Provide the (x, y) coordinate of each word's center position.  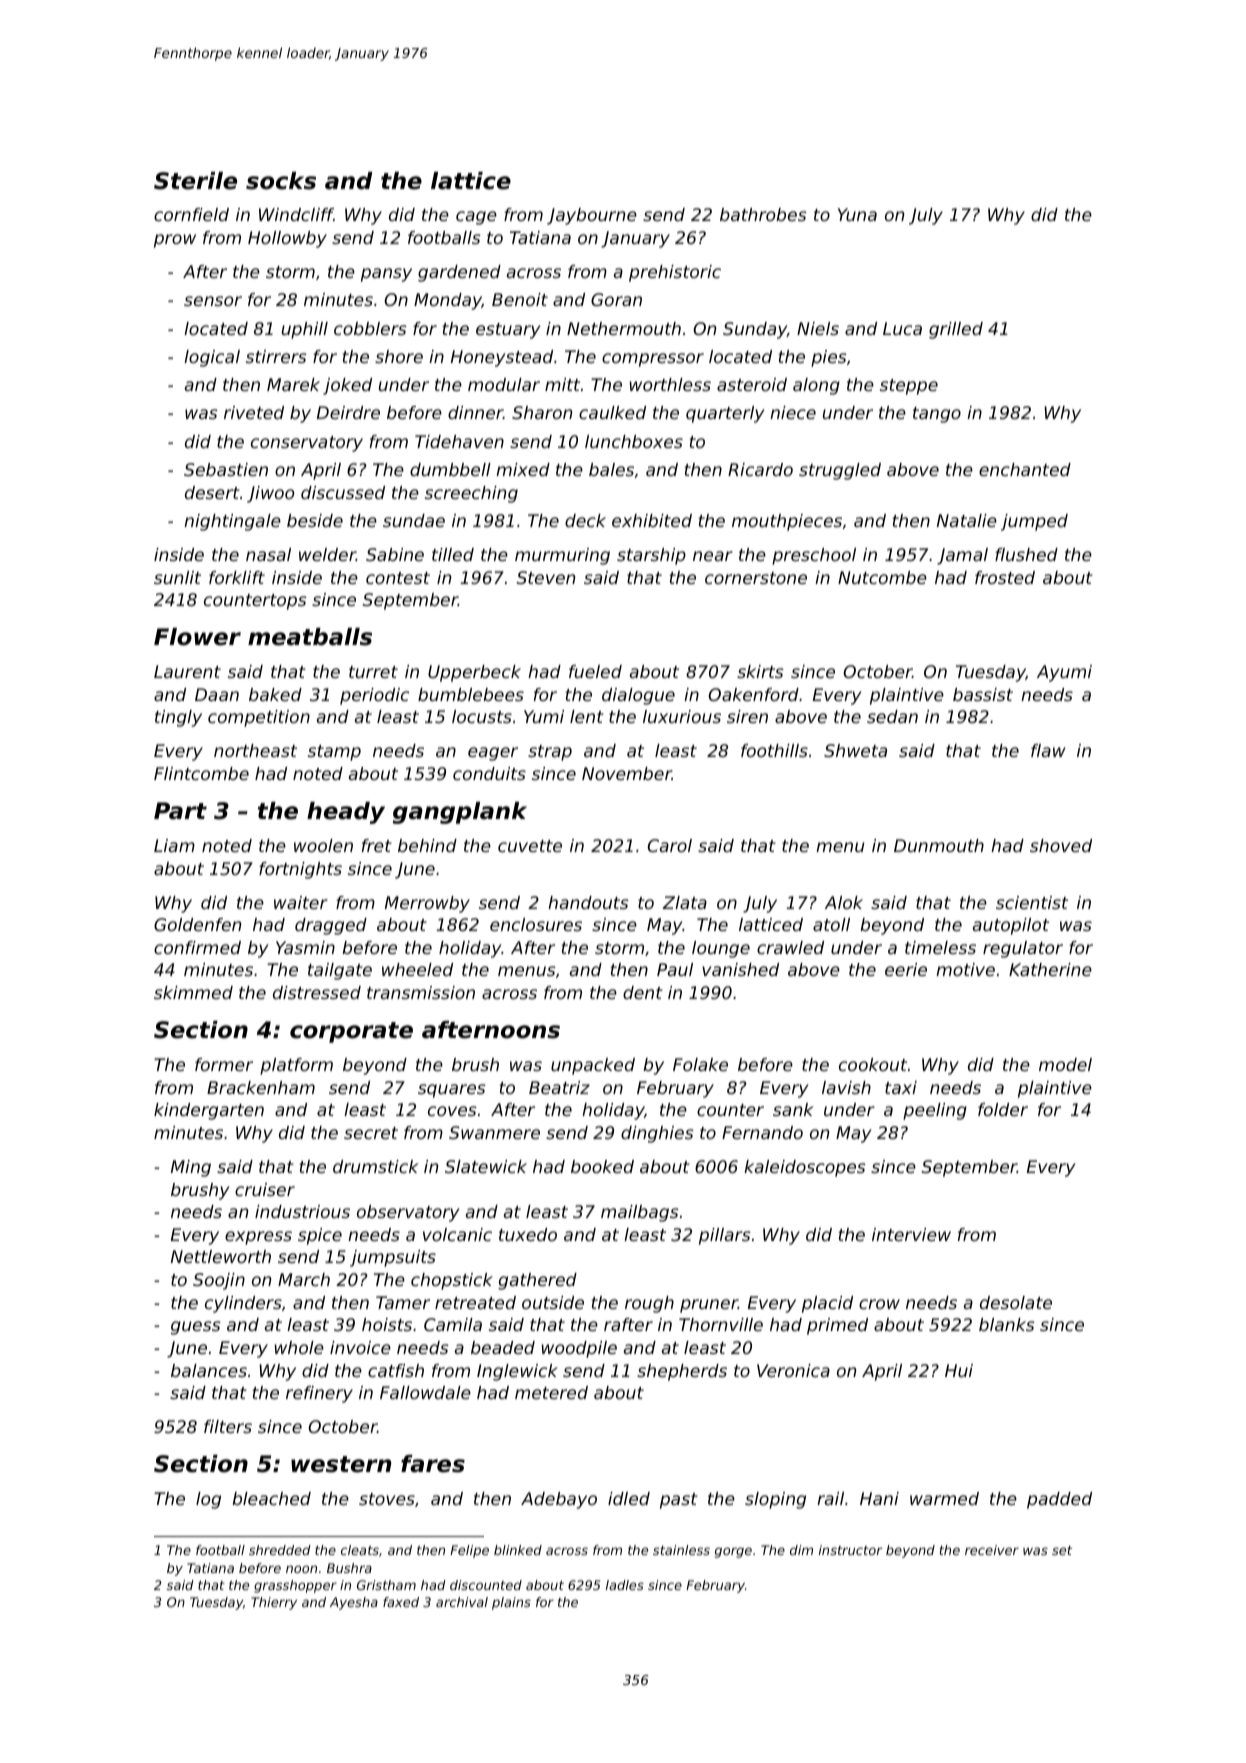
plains (511, 1603)
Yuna (857, 214)
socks (281, 181)
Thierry (274, 1603)
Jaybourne (592, 216)
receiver (992, 1550)
